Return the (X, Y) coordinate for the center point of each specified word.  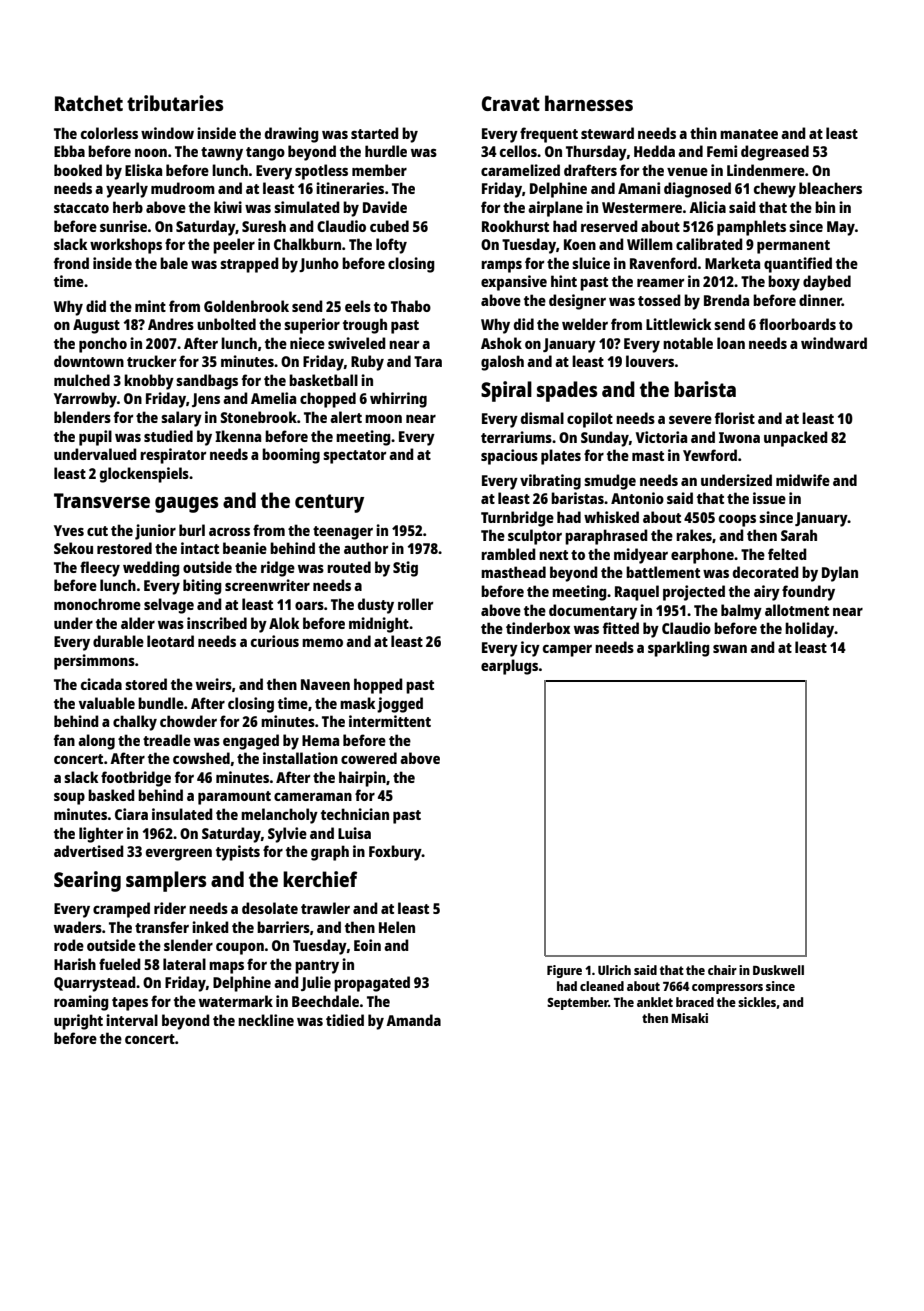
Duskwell (778, 970)
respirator (173, 456)
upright (78, 1022)
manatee (749, 134)
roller (415, 604)
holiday (810, 630)
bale (174, 263)
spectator (354, 457)
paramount (234, 798)
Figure (564, 971)
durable (118, 641)
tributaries (175, 103)
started (375, 133)
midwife (803, 480)
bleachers (830, 188)
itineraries (350, 188)
